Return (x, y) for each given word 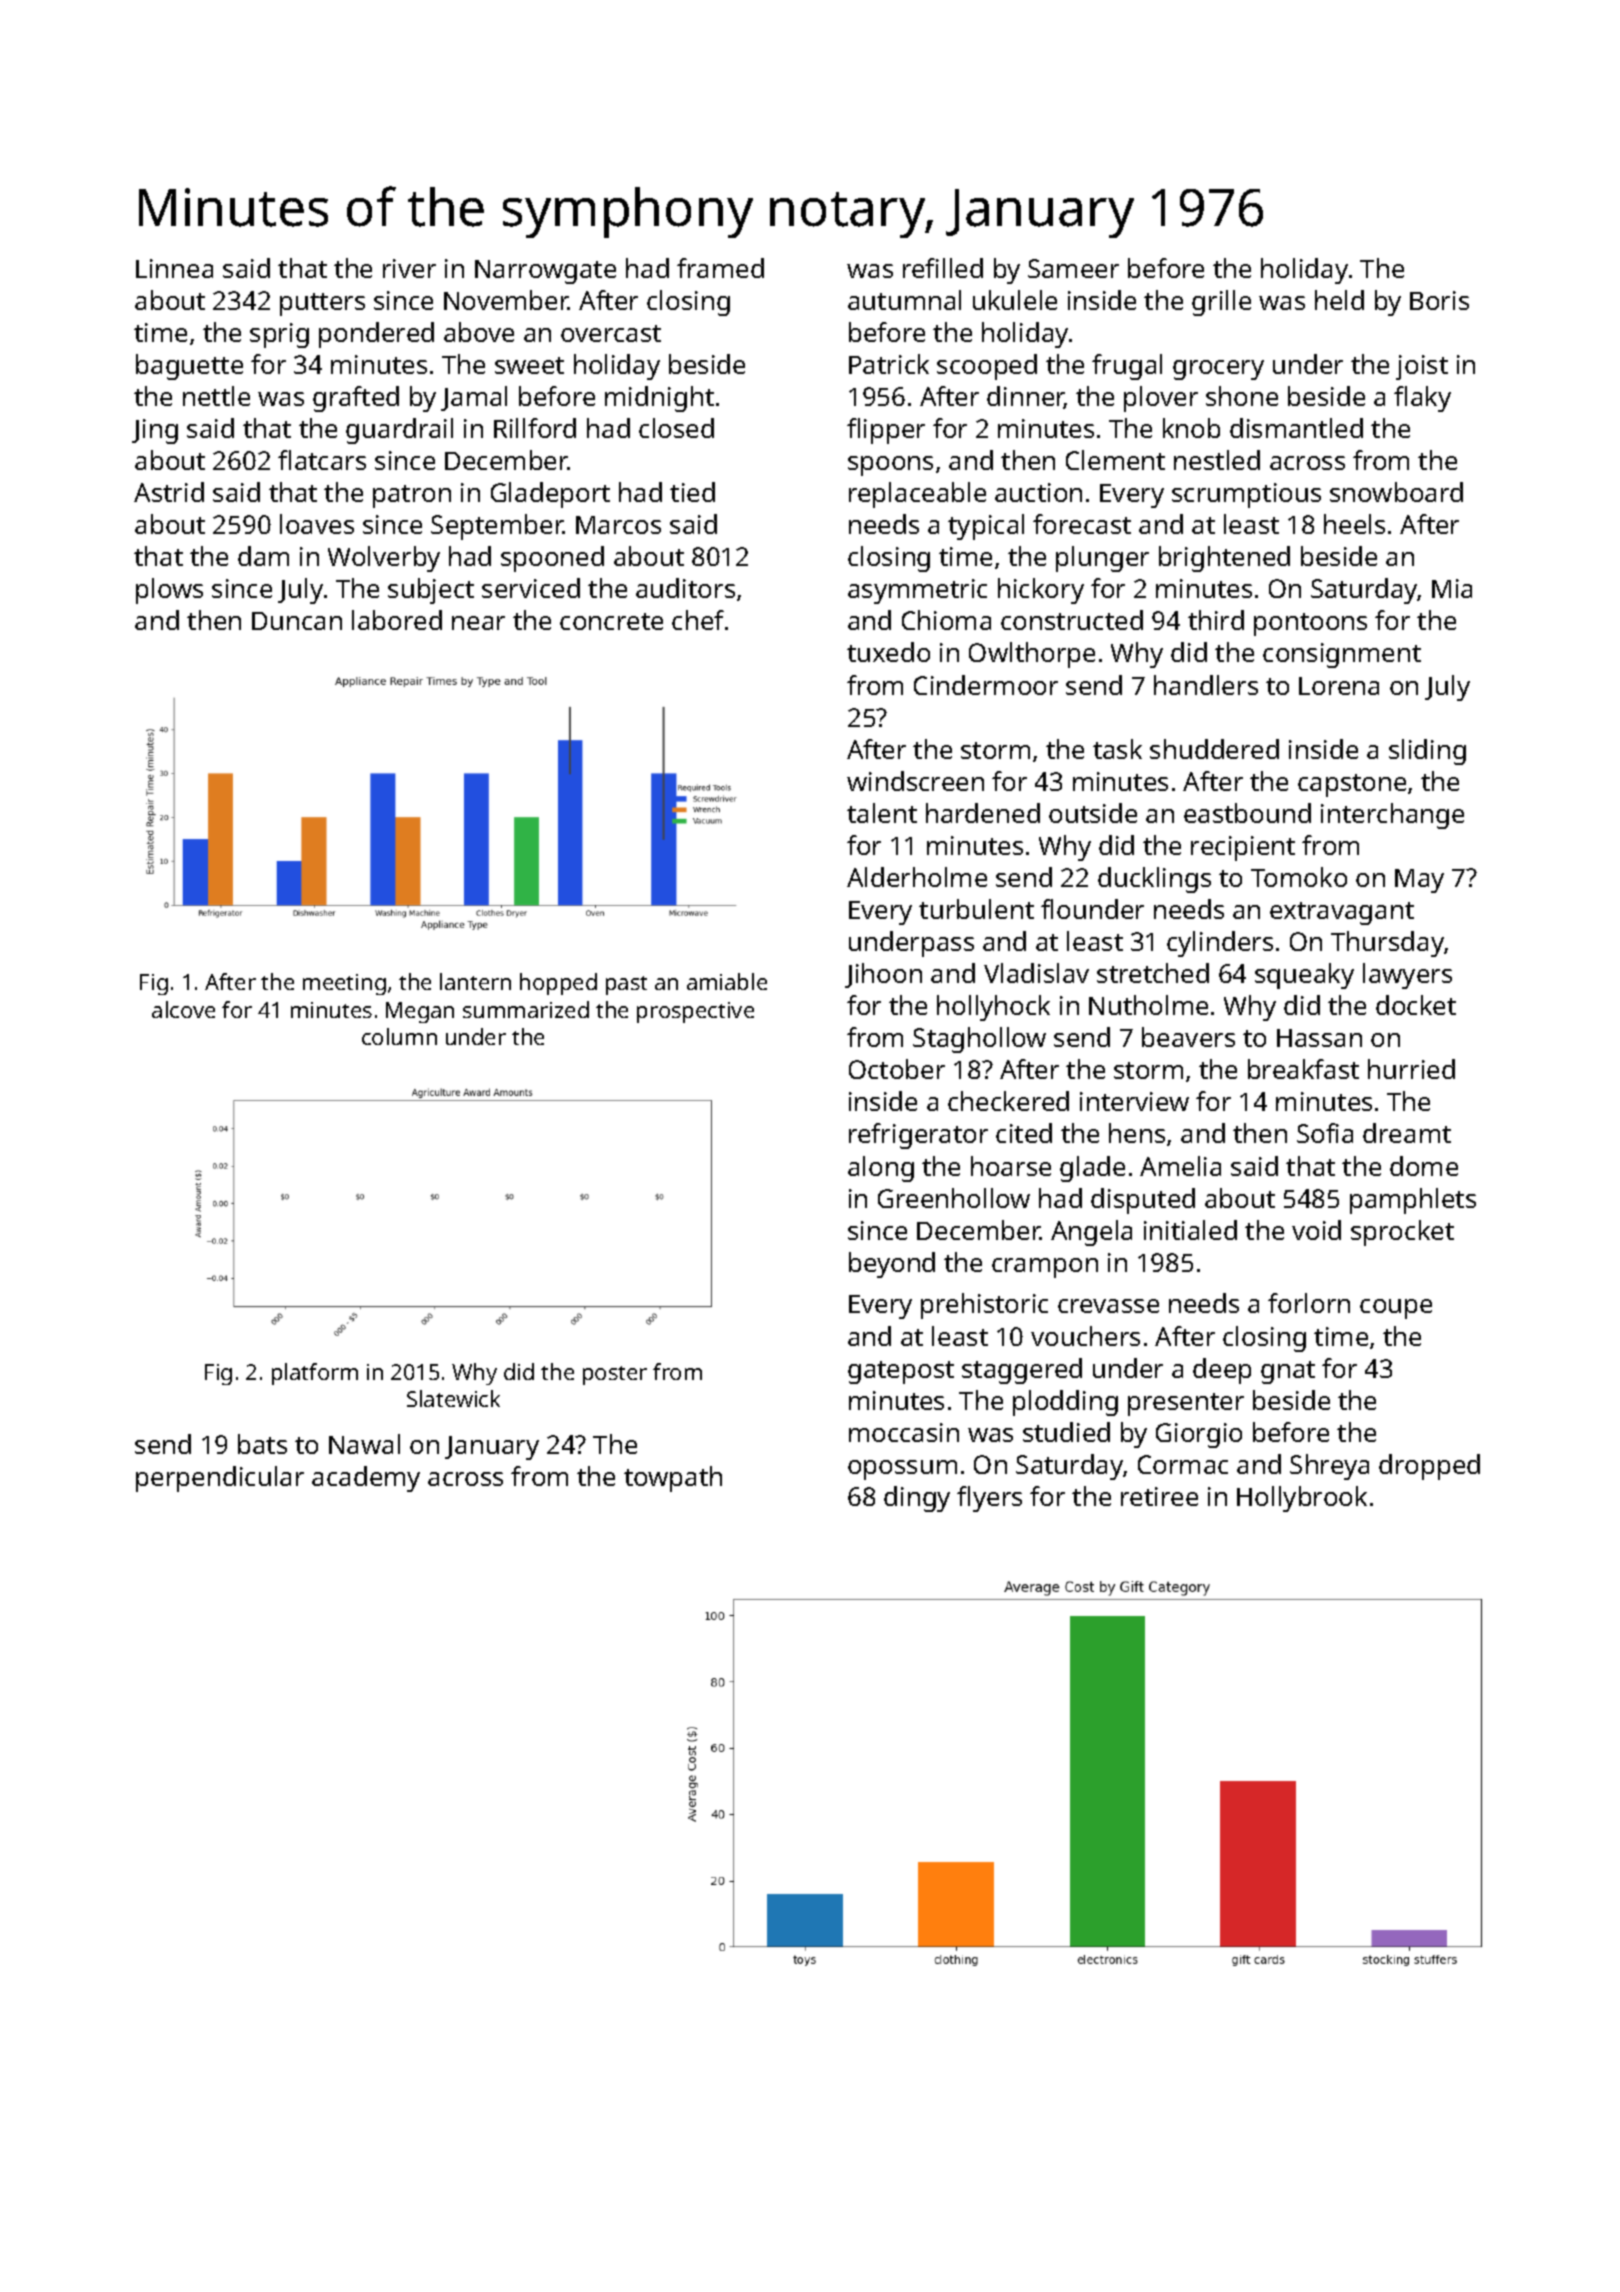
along (881, 1169)
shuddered (1214, 749)
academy (366, 1479)
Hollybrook (1302, 1499)
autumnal (904, 300)
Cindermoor (986, 685)
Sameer (1073, 268)
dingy (917, 1499)
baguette (189, 367)
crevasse (1108, 1306)
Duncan (297, 621)
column (399, 1036)
